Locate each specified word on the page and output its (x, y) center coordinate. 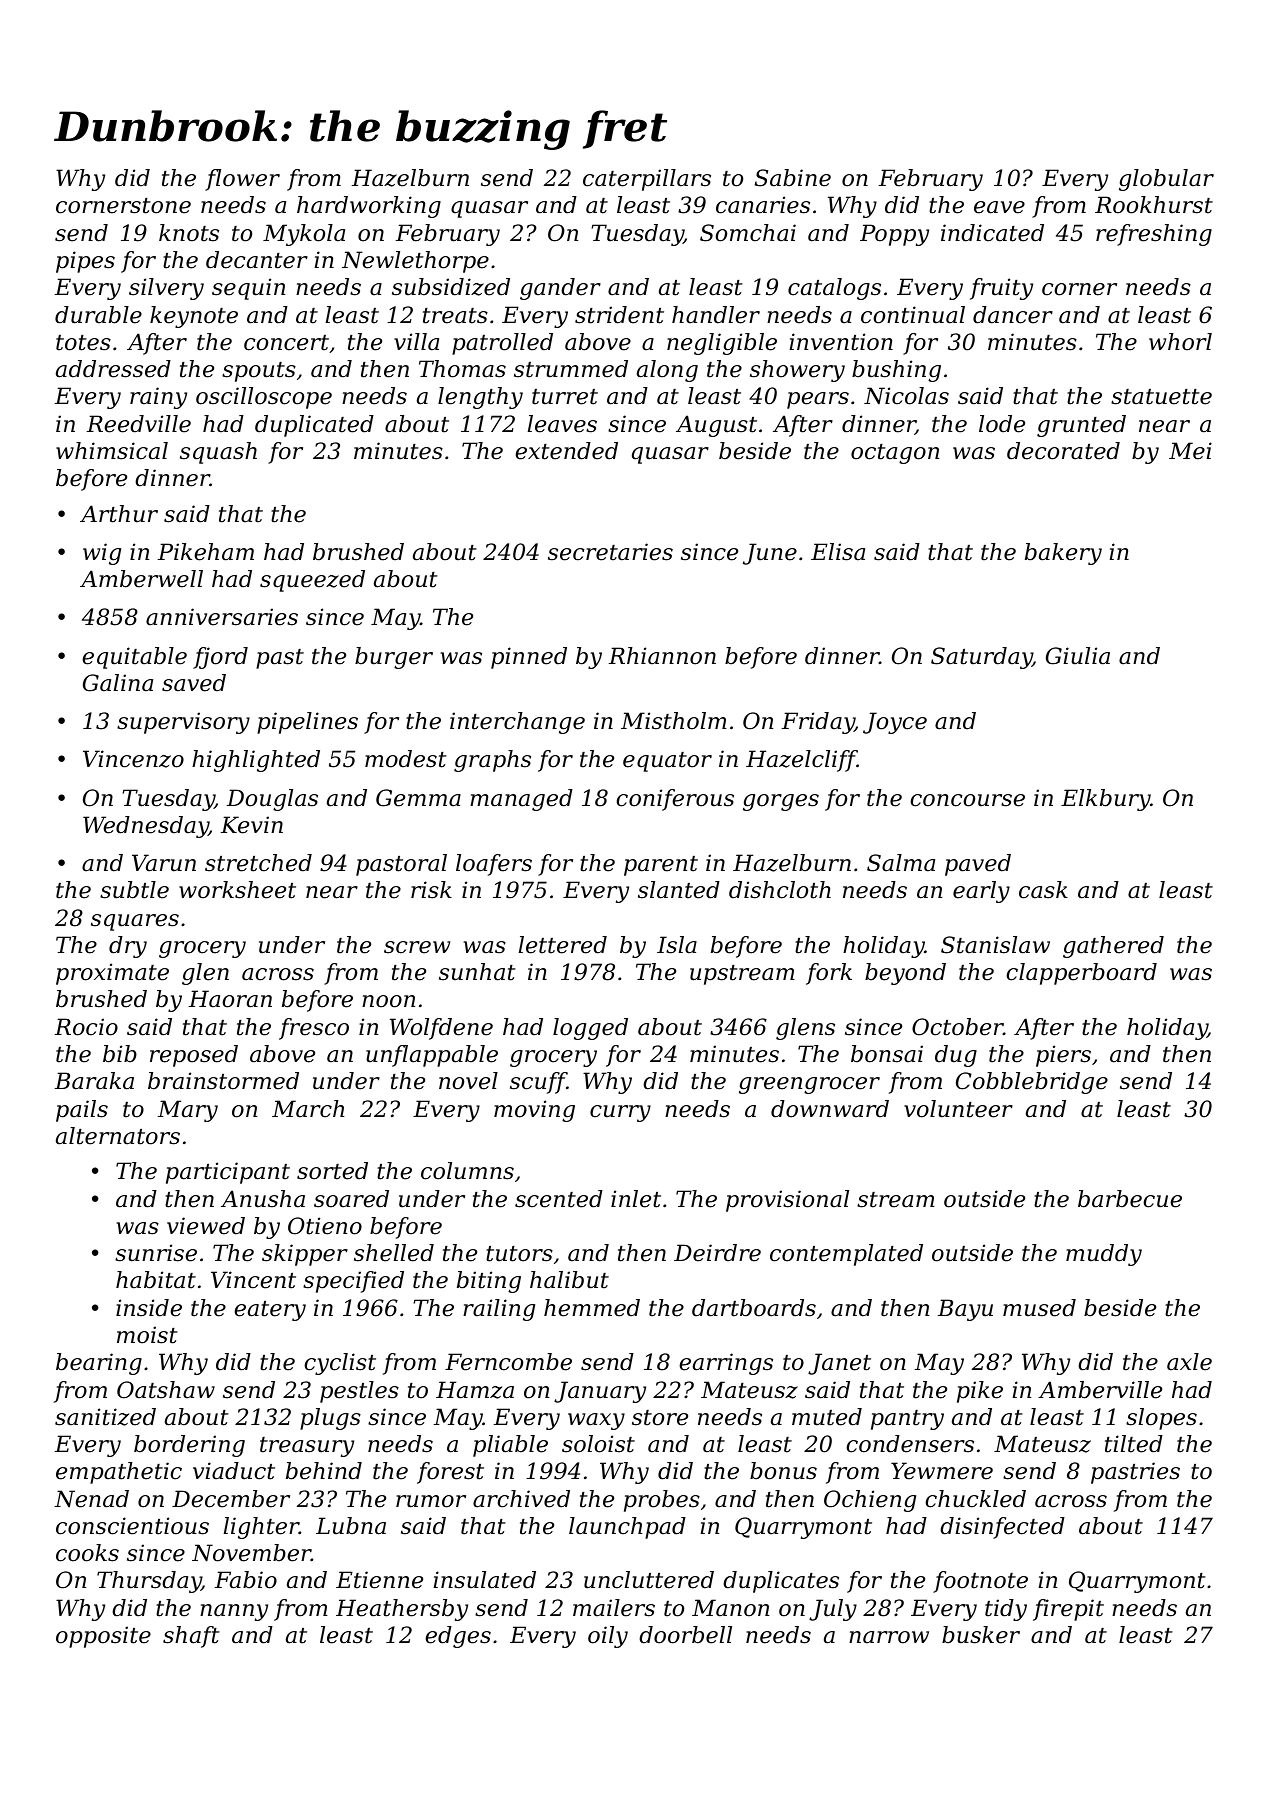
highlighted (256, 761)
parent (661, 866)
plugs (330, 1419)
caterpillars (647, 180)
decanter (257, 260)
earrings (726, 1364)
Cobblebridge (1032, 1083)
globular (1166, 180)
